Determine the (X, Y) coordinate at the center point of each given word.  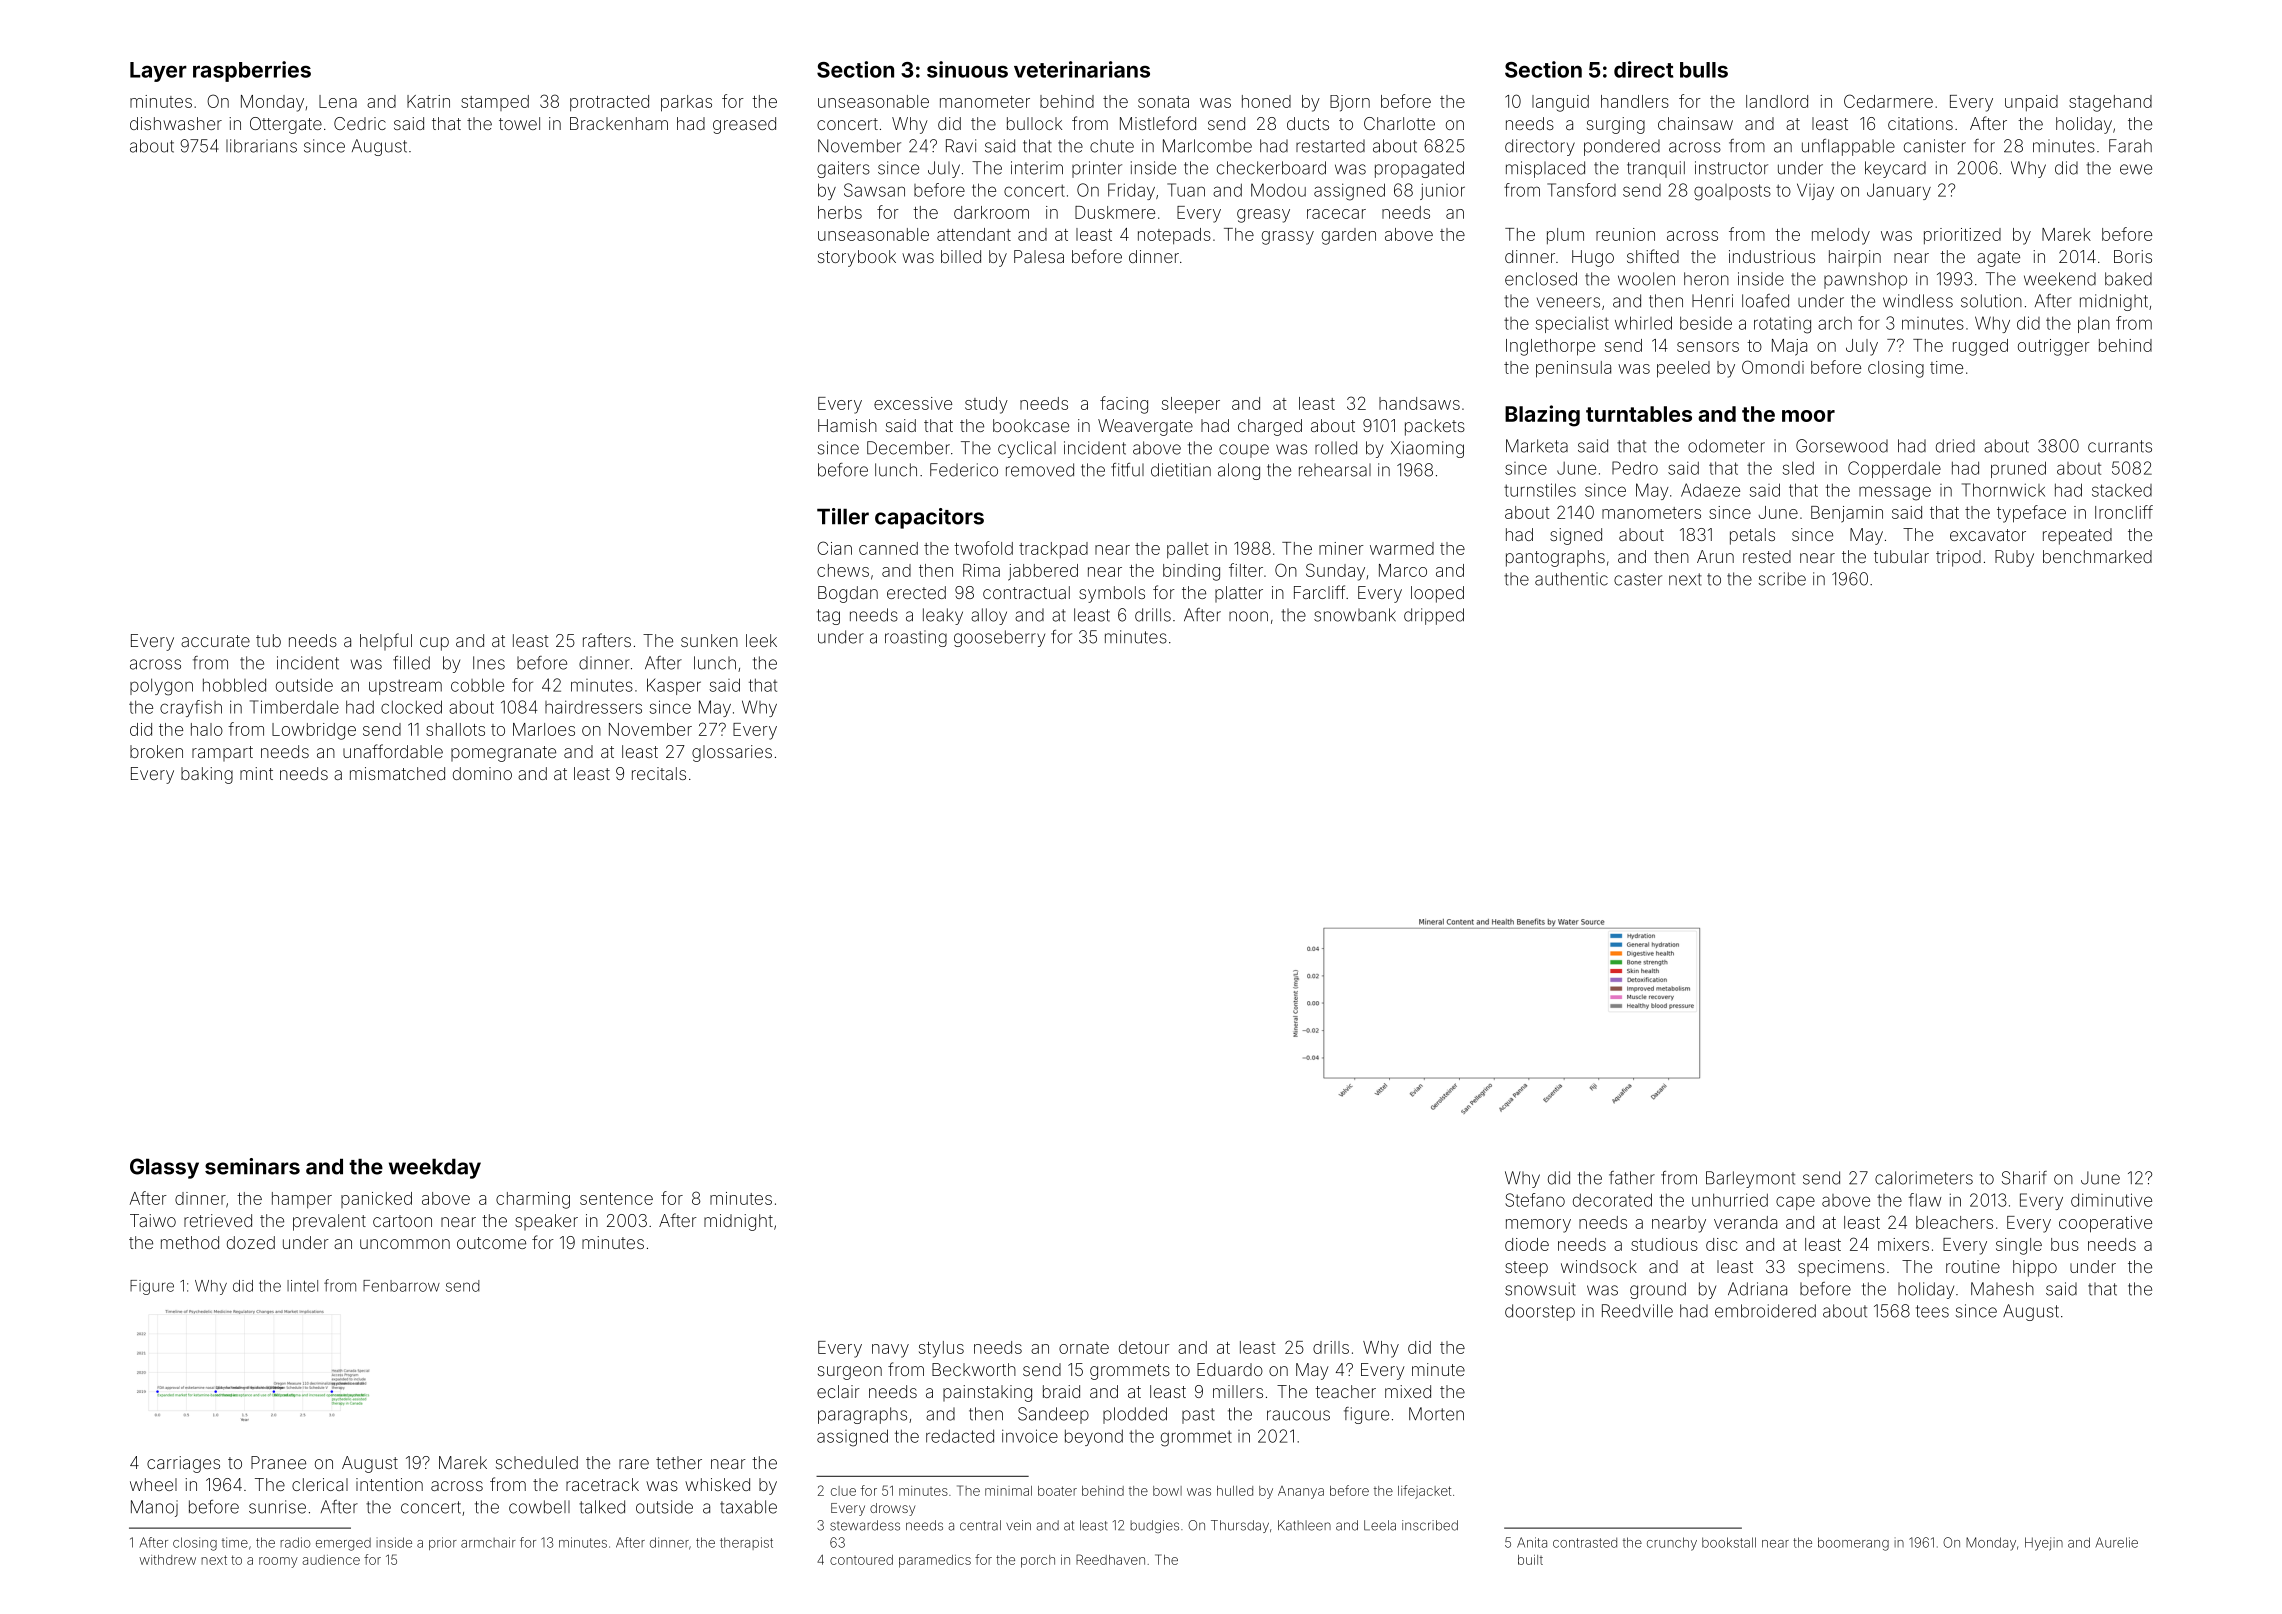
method (190, 1242)
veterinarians (1082, 69)
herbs (840, 212)
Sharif (2024, 1178)
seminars (252, 1166)
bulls (1704, 70)
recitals (659, 773)
